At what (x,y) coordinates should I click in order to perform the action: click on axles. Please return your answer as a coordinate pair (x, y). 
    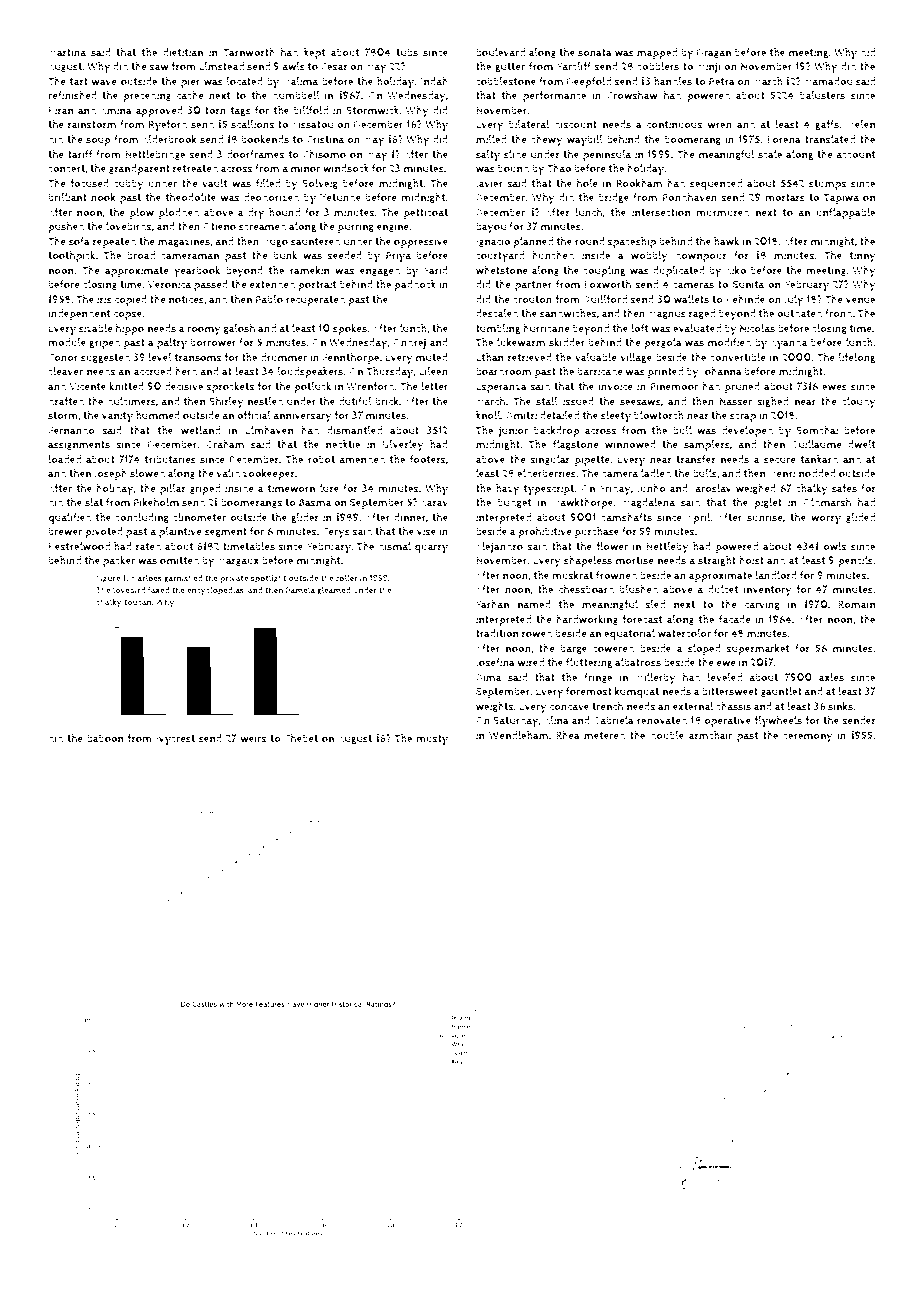
    Looking at the image, I should click on (831, 677).
